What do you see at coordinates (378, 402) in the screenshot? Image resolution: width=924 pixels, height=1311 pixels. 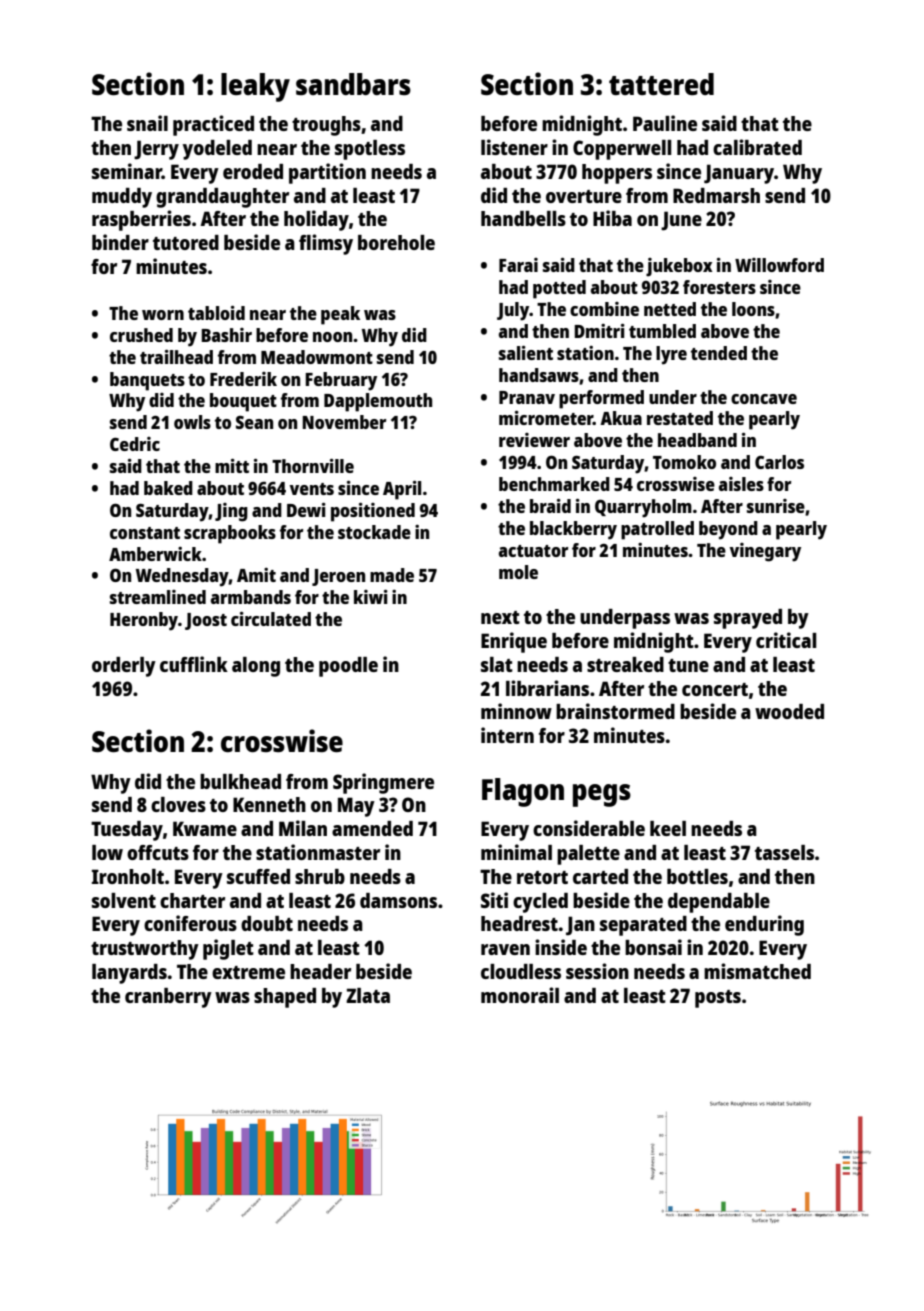 I see `Dapplemouth` at bounding box center [378, 402].
